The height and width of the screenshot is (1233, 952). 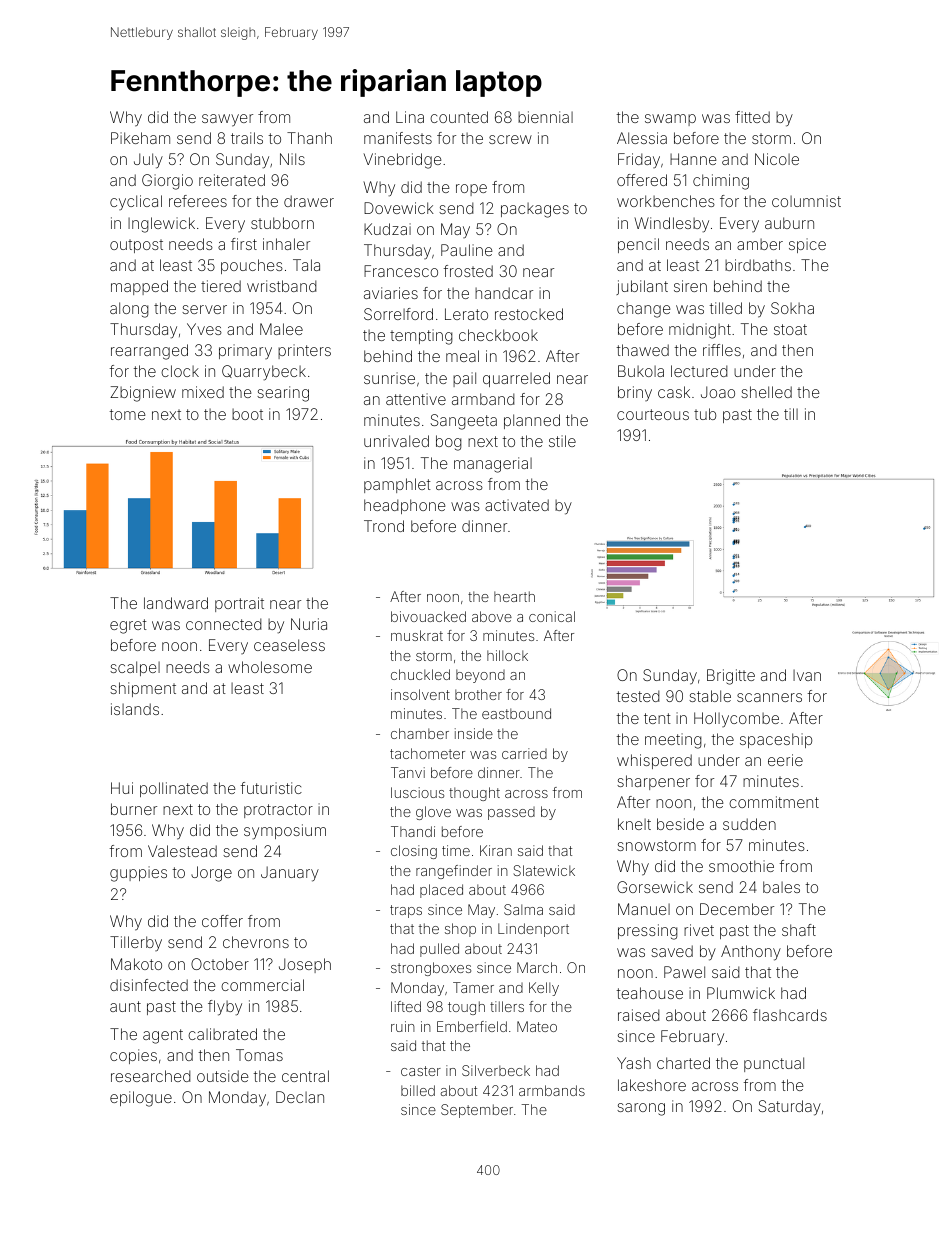 What do you see at coordinates (545, 117) in the screenshot?
I see `biennial` at bounding box center [545, 117].
